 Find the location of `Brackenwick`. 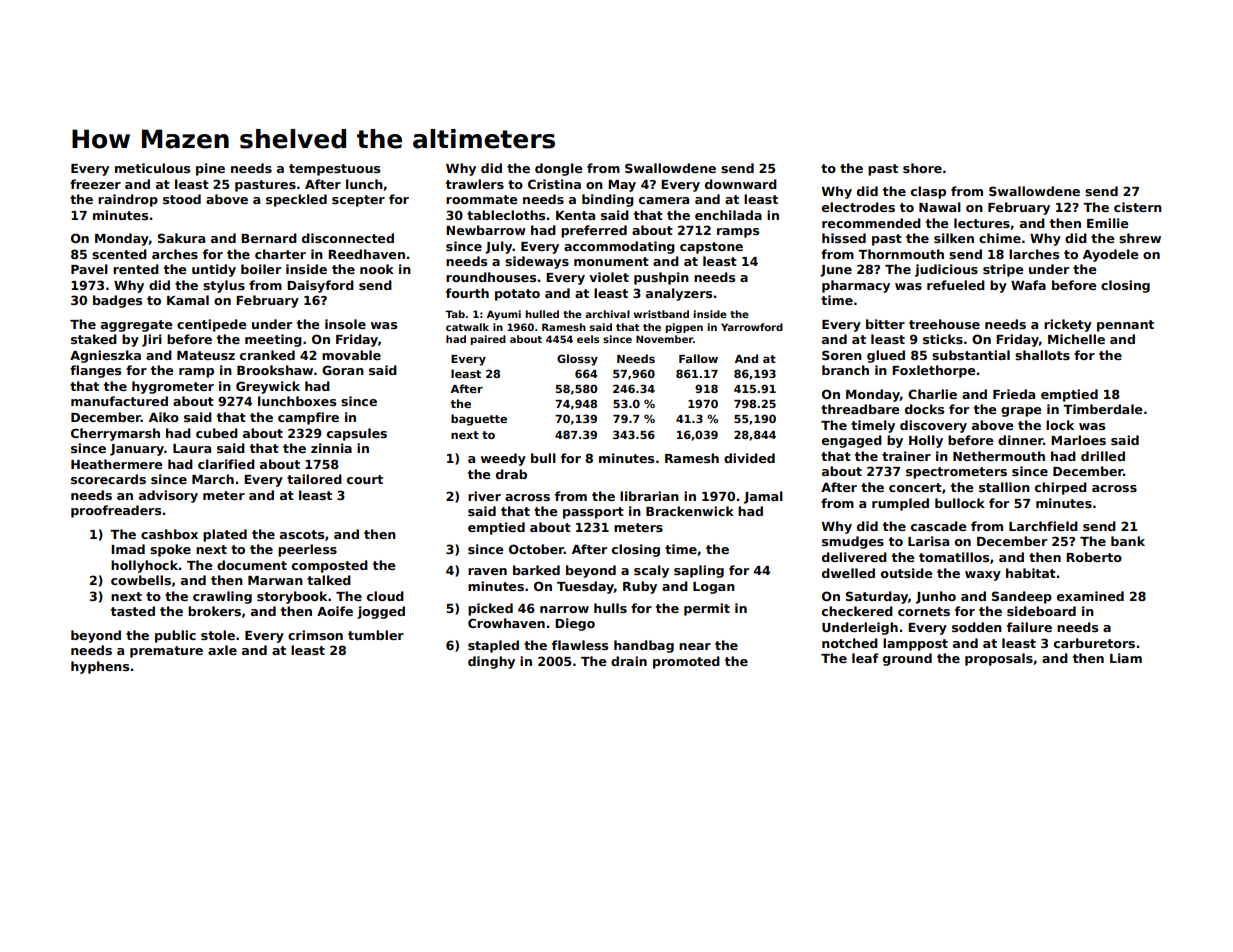

Brackenwick is located at coordinates (690, 511).
